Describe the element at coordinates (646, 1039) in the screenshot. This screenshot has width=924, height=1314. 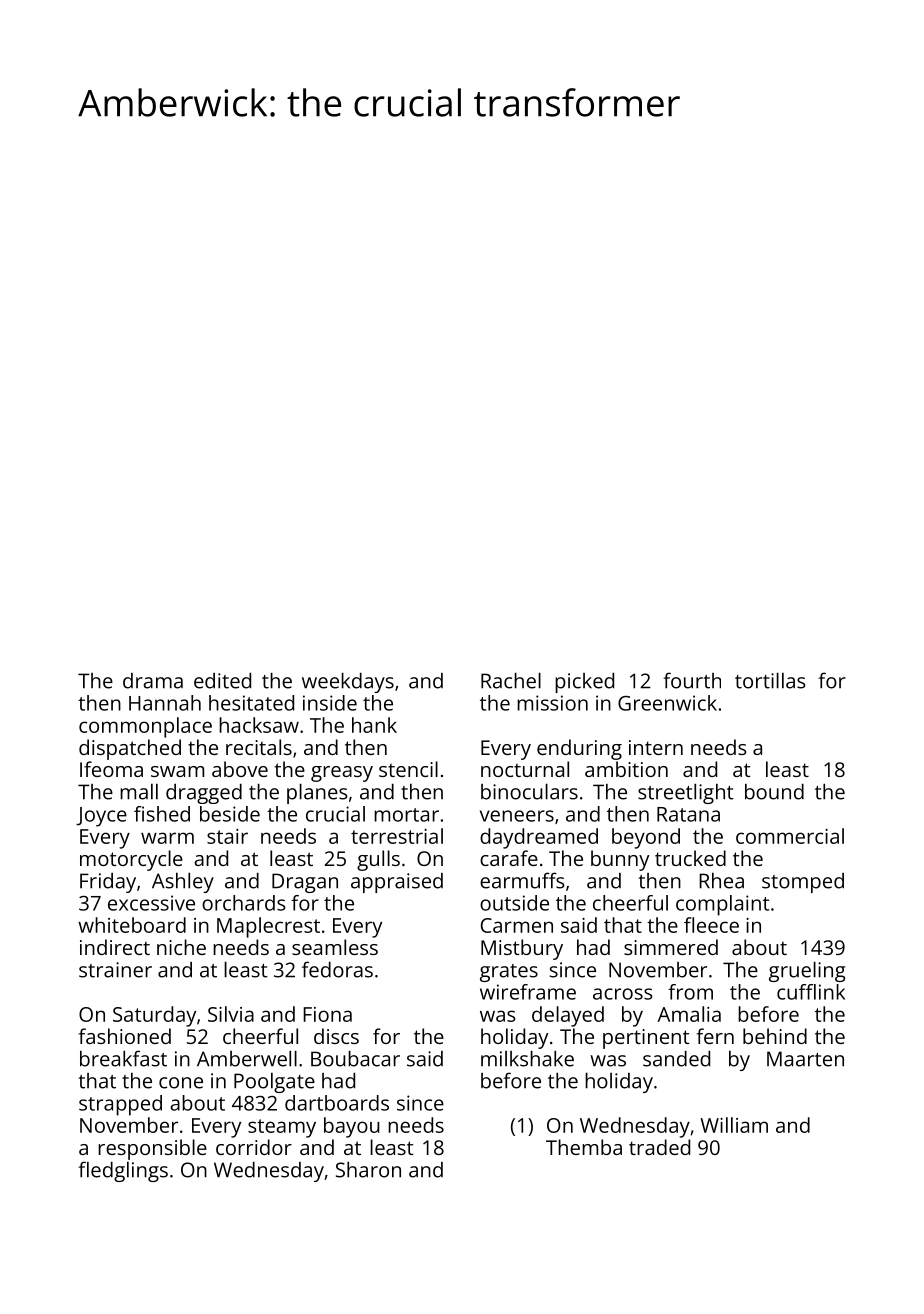
I see `pertinent` at that location.
